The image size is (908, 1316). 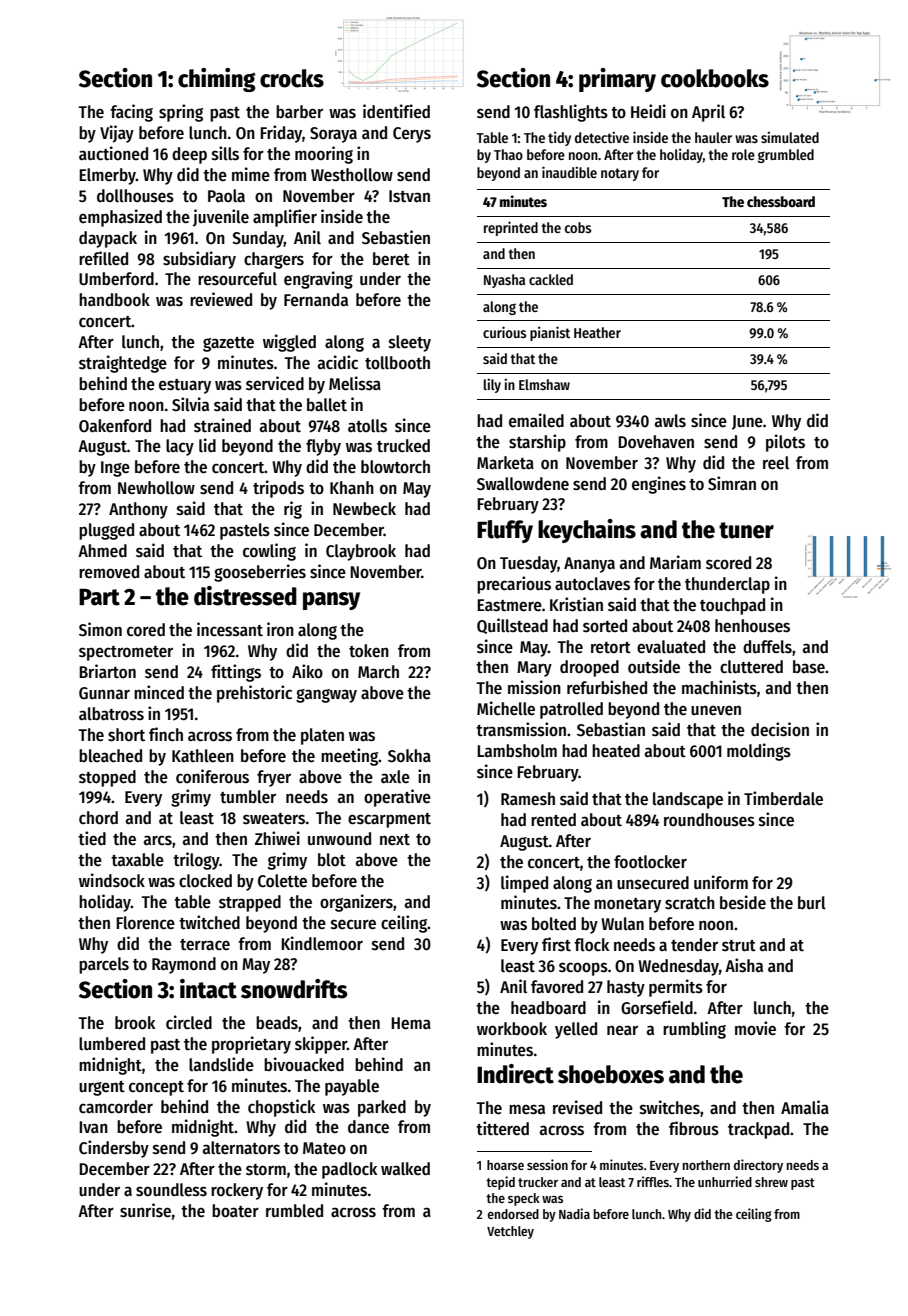 What do you see at coordinates (158, 840) in the screenshot?
I see `arcs` at bounding box center [158, 840].
